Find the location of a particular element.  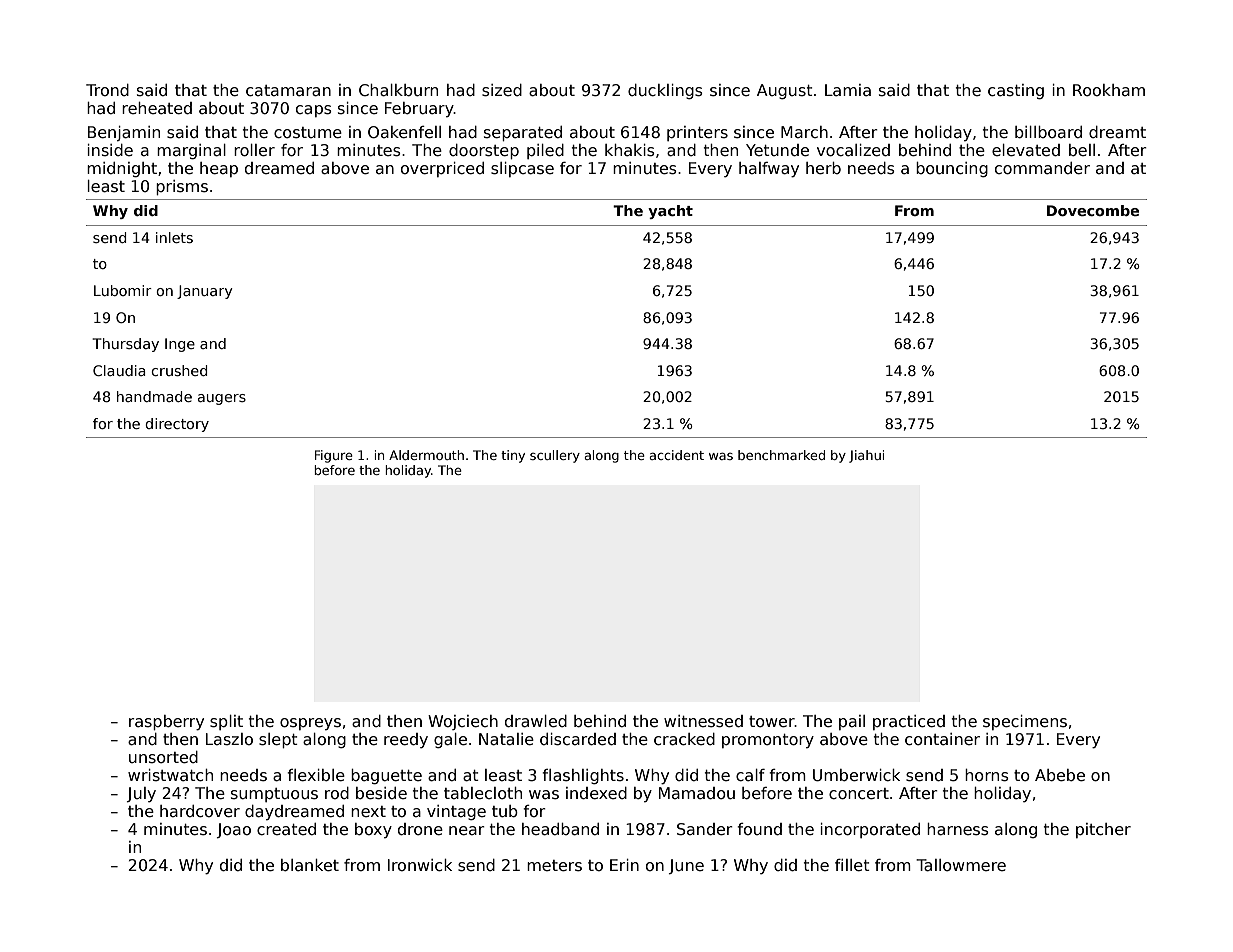

meters is located at coordinates (554, 866).
